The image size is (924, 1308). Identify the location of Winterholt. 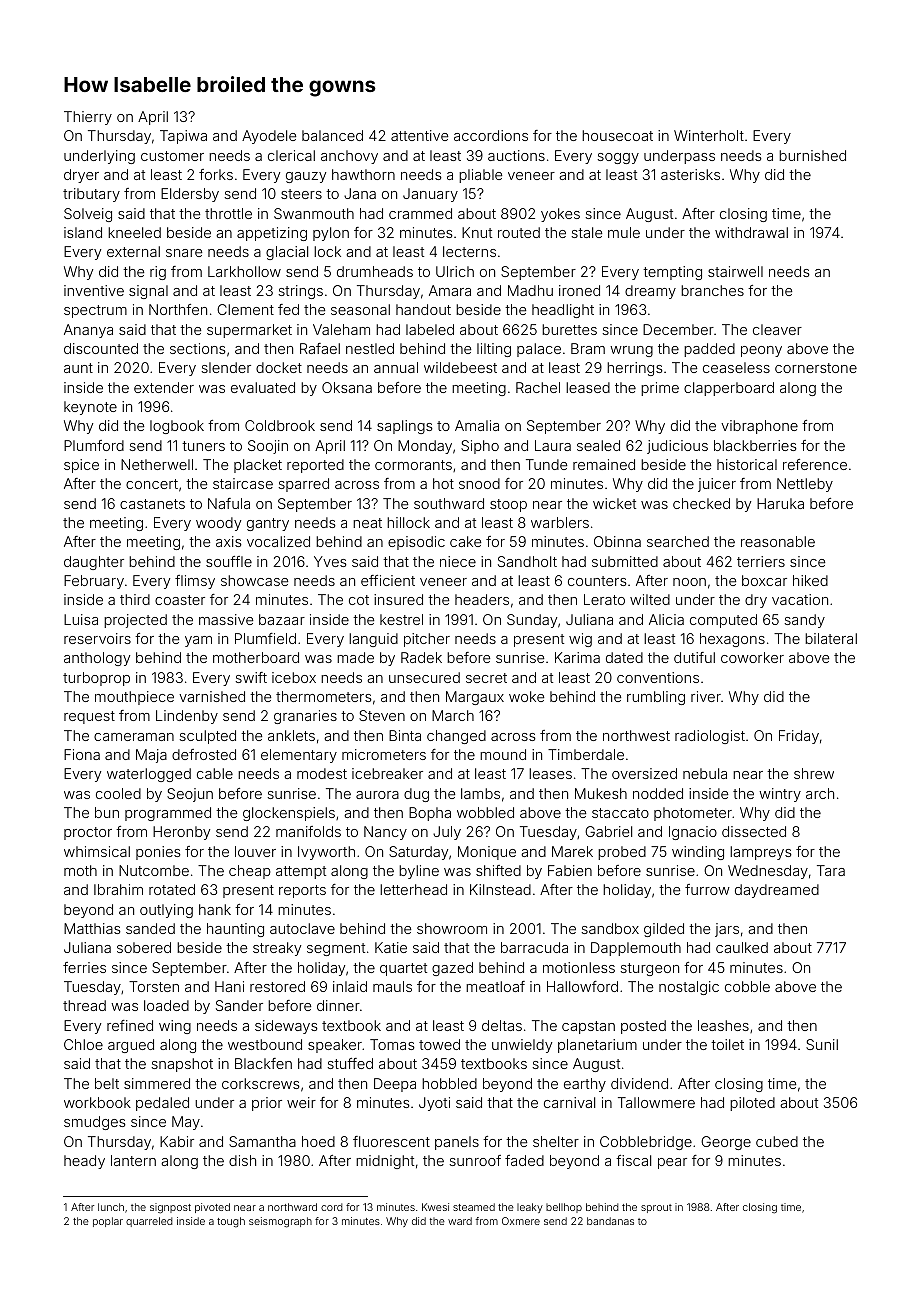
(709, 135).
